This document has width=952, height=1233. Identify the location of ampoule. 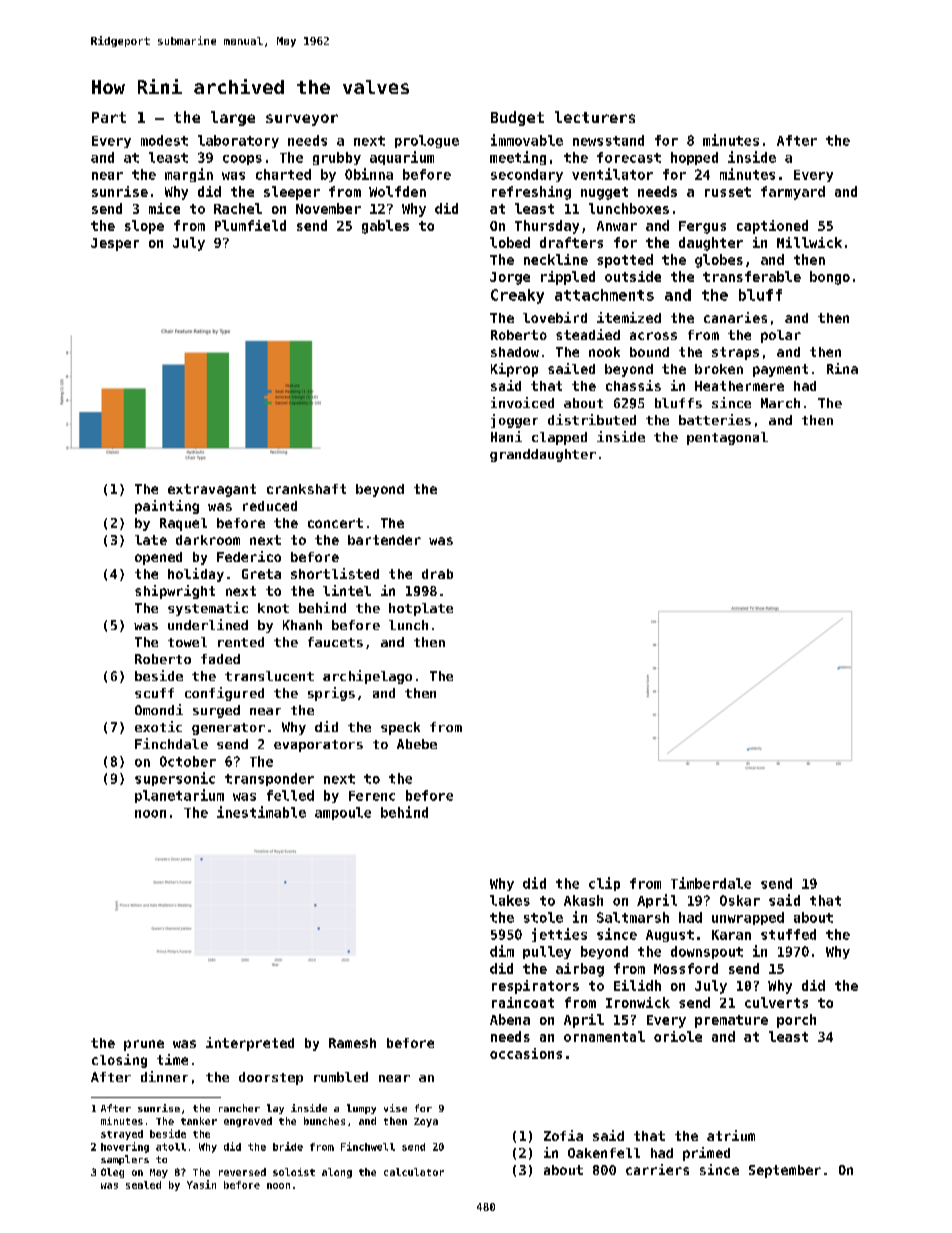
(343, 813).
